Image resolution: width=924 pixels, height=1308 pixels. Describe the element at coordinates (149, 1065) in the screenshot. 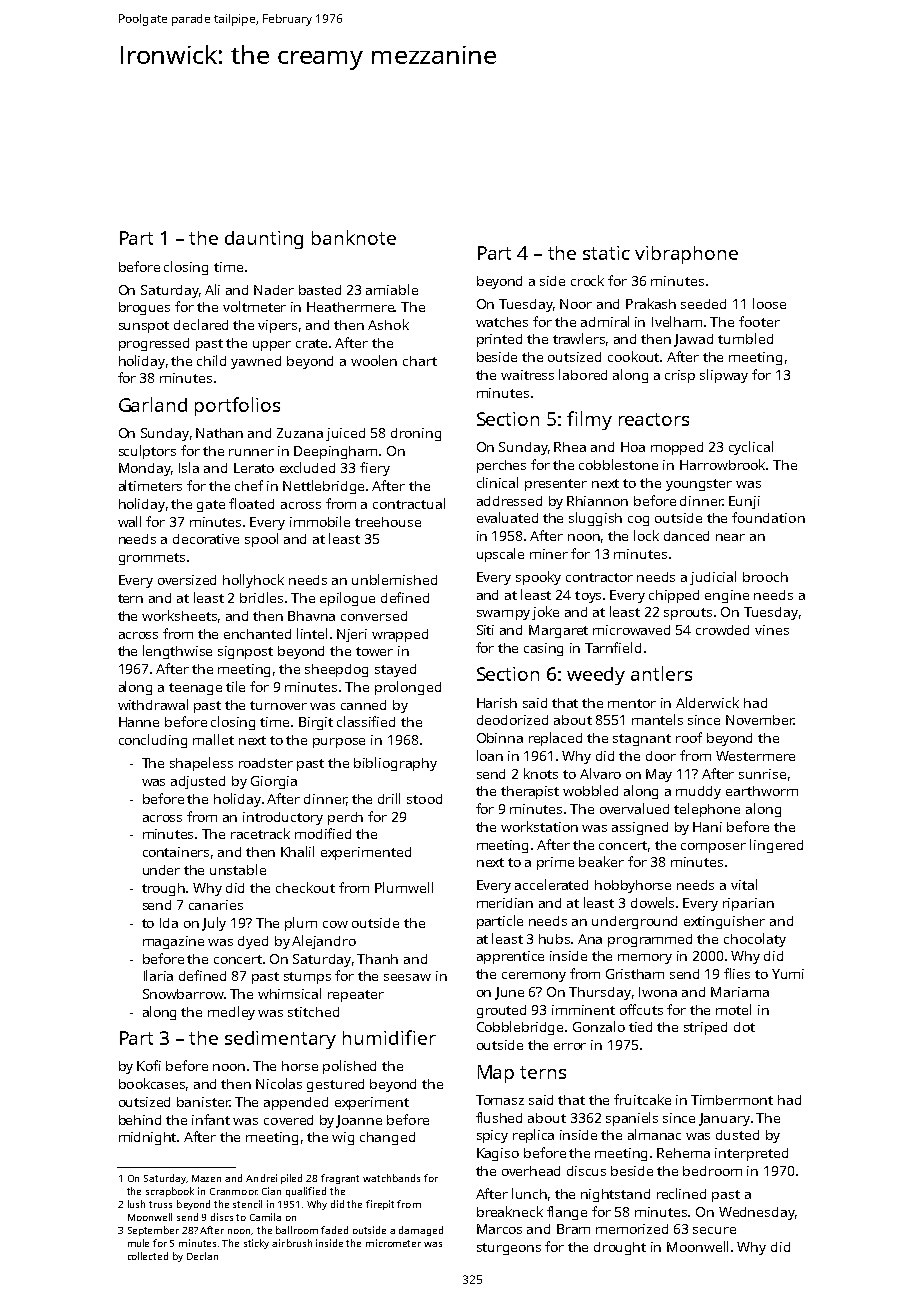

I see `Kofi` at that location.
